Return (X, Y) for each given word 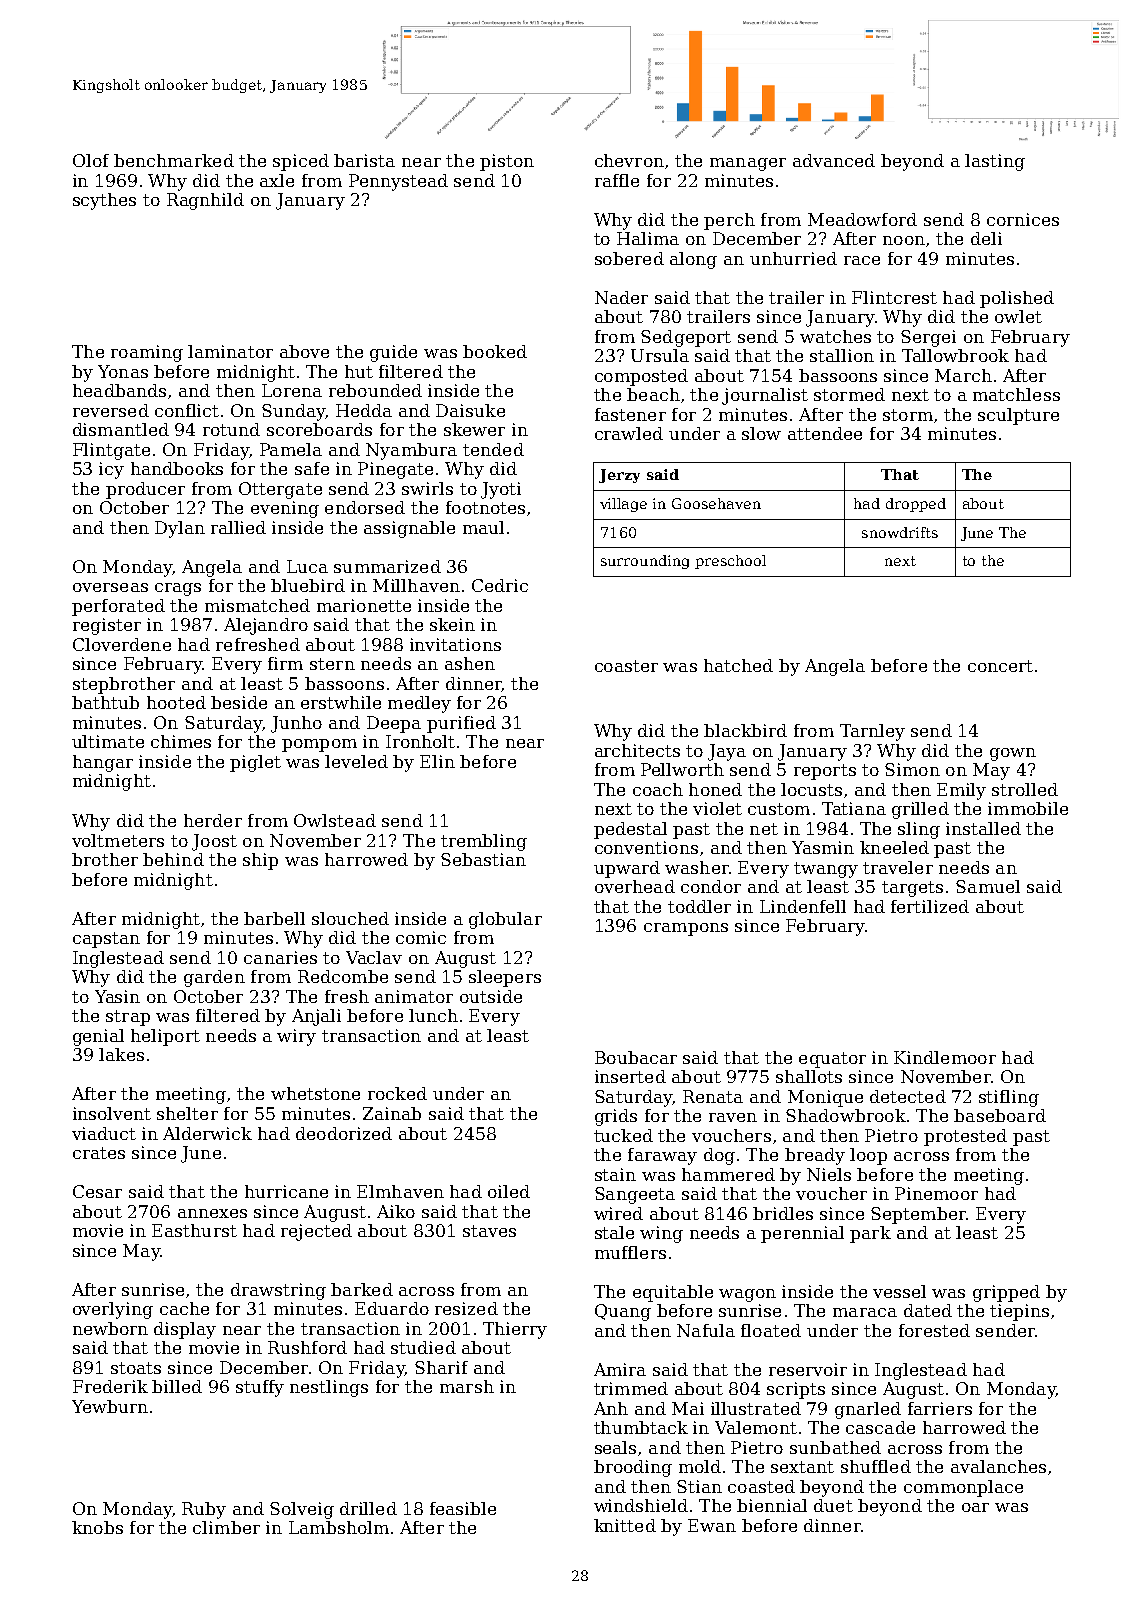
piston (507, 162)
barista (364, 160)
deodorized (344, 1133)
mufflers (630, 1252)
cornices (1023, 219)
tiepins (1019, 1312)
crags (178, 589)
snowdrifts (900, 532)
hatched (738, 665)
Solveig (302, 1510)
